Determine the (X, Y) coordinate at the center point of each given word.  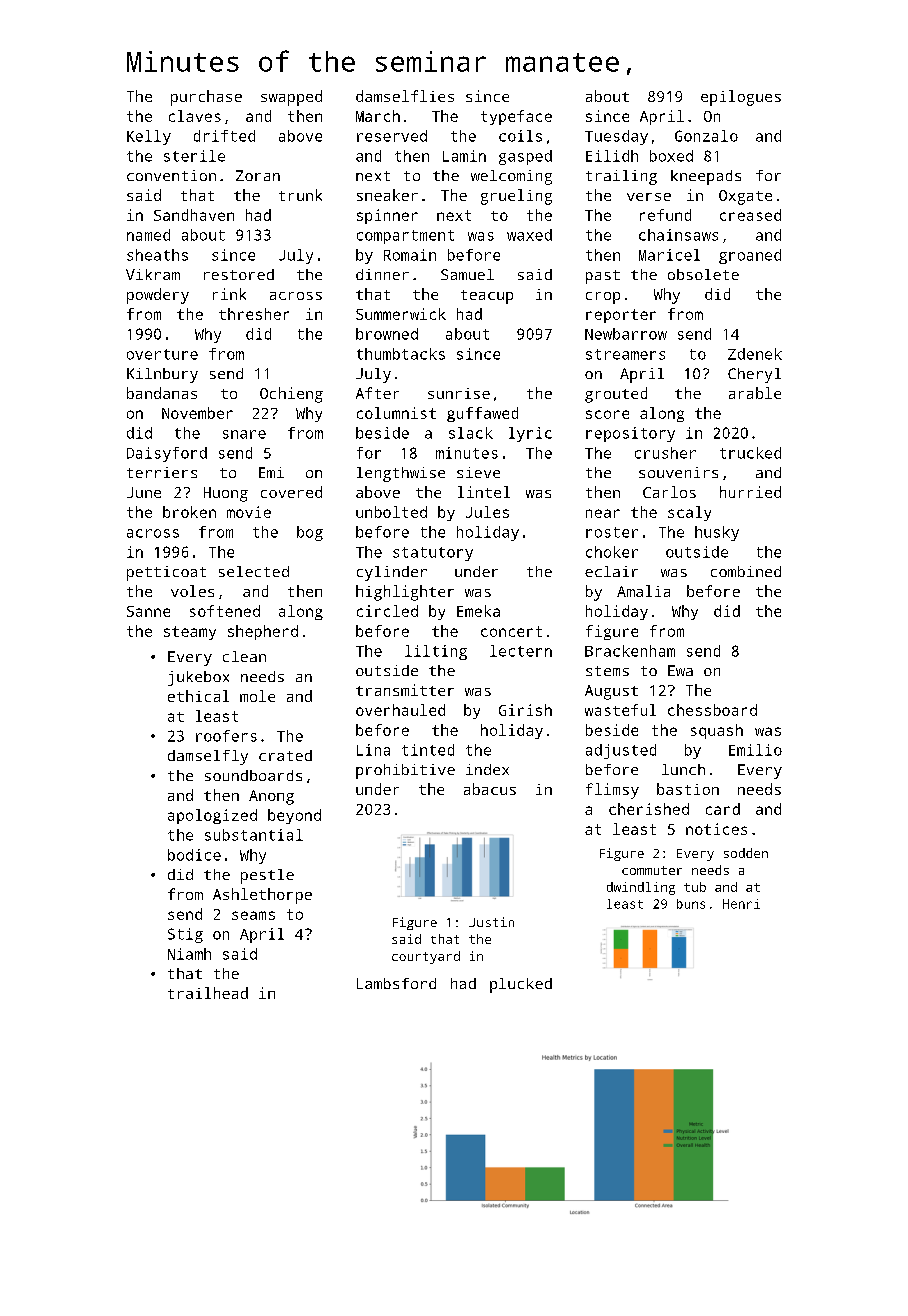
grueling (516, 197)
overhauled (400, 710)
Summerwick (401, 314)
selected (254, 571)
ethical (198, 696)
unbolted (391, 512)
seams (253, 915)
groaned (750, 256)
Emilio (755, 750)
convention (171, 175)
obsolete (703, 274)
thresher (254, 314)
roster (612, 532)
